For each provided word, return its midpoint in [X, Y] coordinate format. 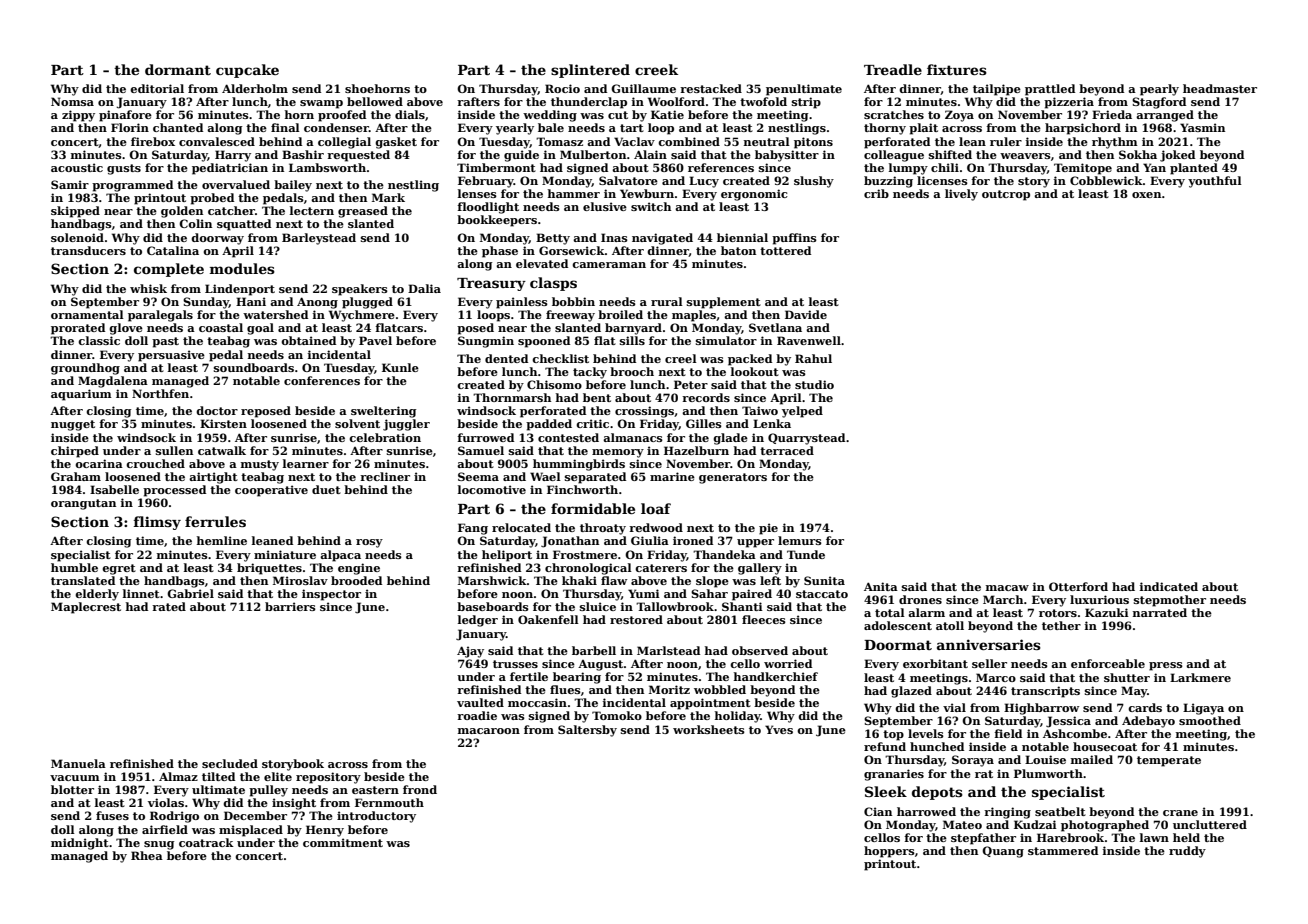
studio [814, 384]
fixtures [957, 69]
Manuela [78, 763]
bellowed [375, 101]
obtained [308, 340]
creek [656, 69]
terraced [787, 450]
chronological [588, 569]
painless [522, 303]
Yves [779, 729]
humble [74, 567]
